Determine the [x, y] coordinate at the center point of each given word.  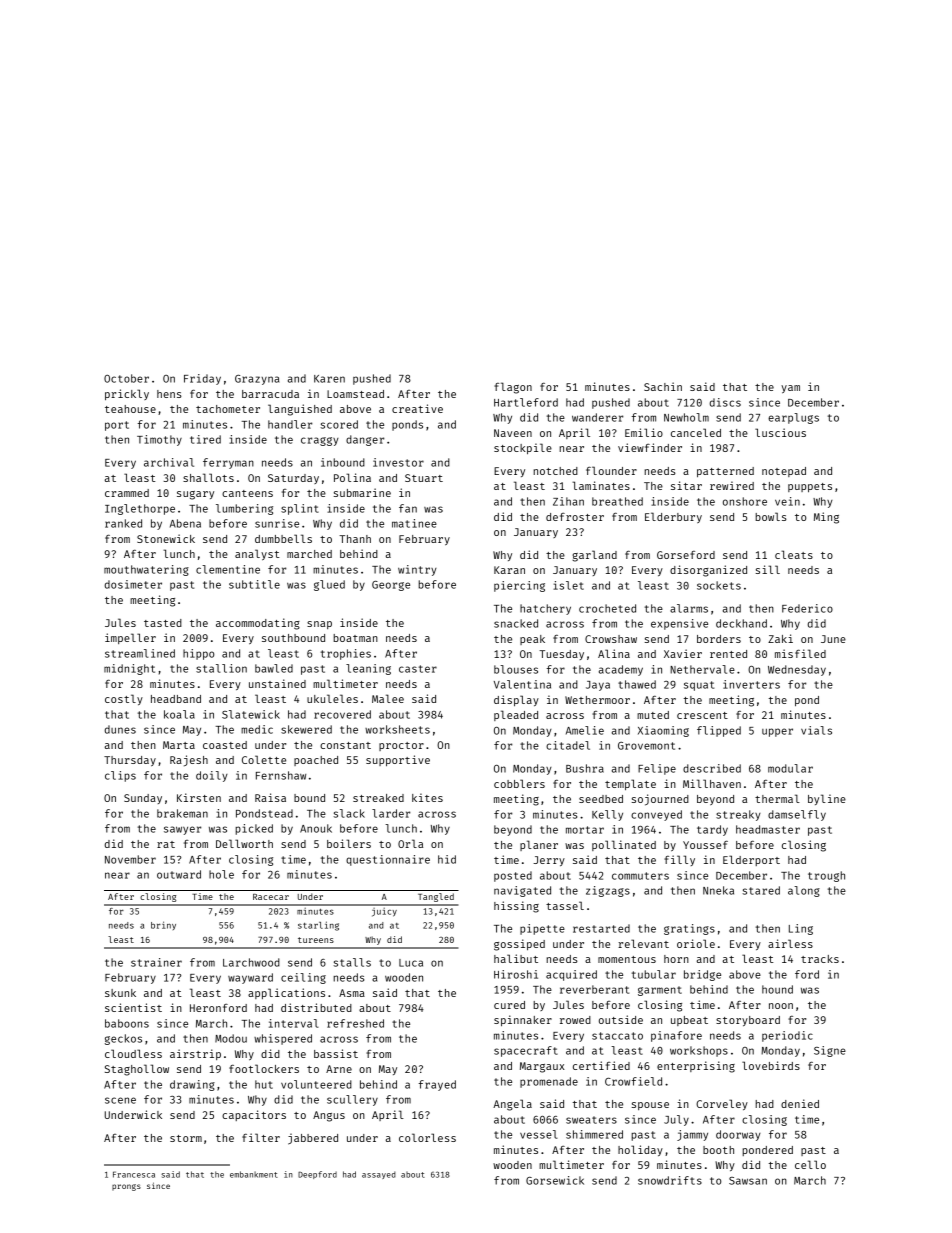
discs [725, 402]
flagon [513, 388]
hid [447, 859]
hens [169, 394]
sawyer [182, 830]
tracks [820, 959]
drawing [192, 1085]
